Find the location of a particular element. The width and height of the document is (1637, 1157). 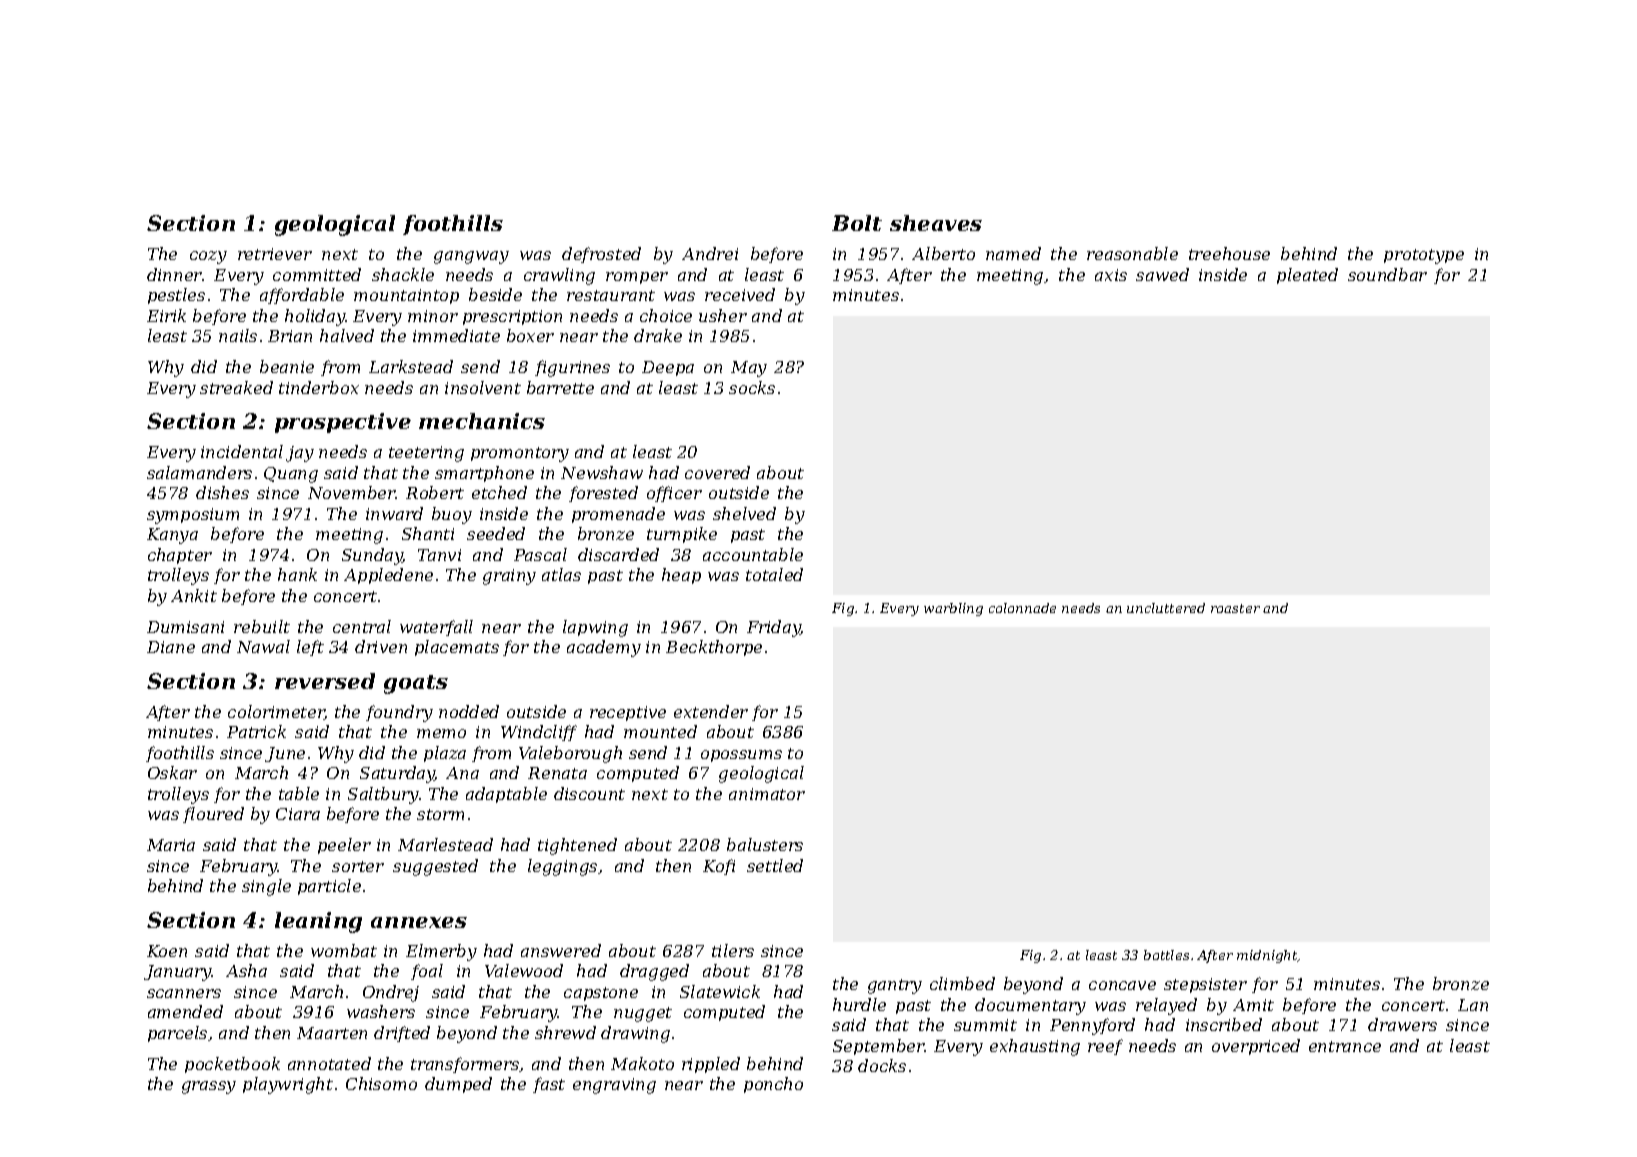

roaster is located at coordinates (1235, 608).
